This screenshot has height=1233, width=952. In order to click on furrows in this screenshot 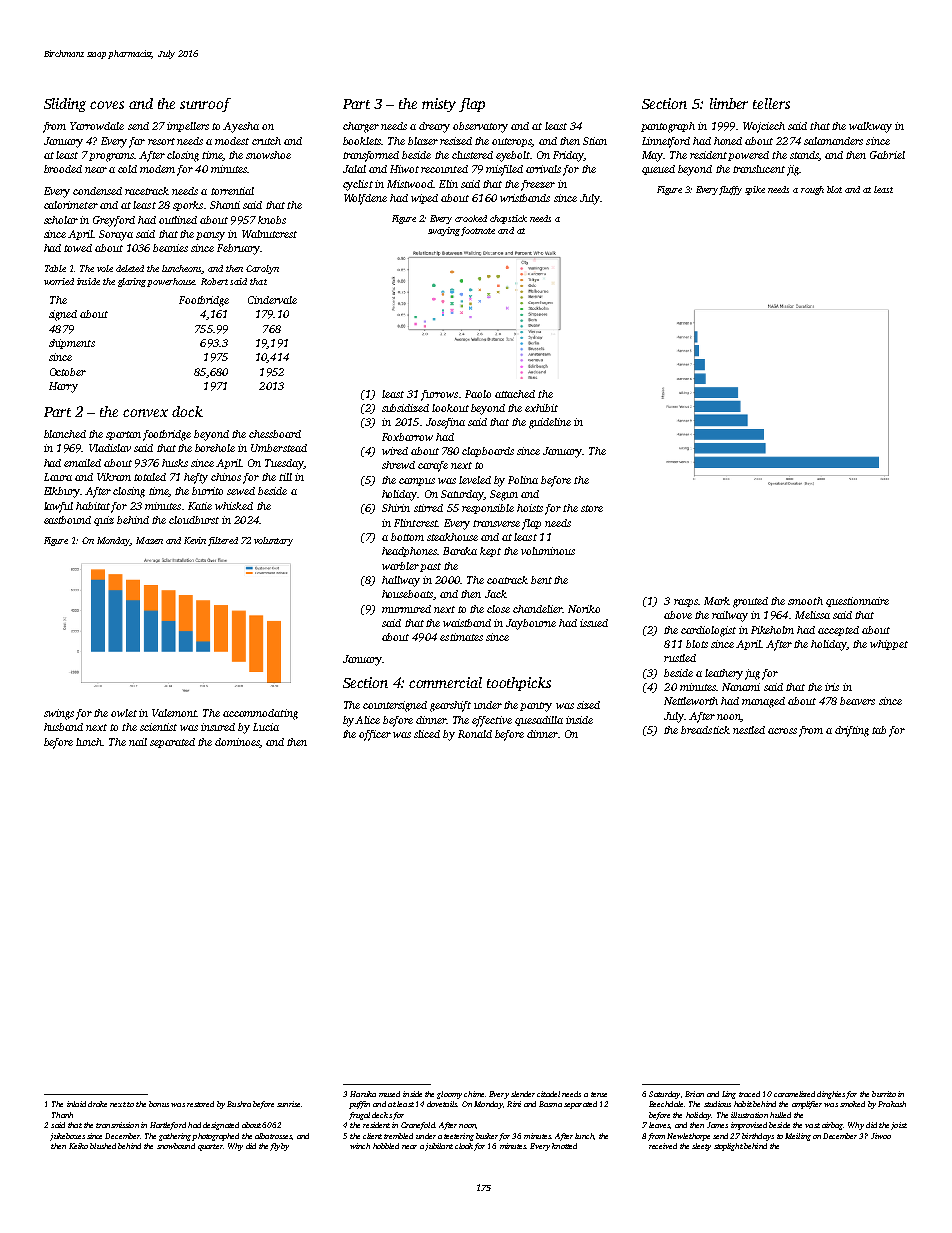, I will do `click(439, 395)`.
